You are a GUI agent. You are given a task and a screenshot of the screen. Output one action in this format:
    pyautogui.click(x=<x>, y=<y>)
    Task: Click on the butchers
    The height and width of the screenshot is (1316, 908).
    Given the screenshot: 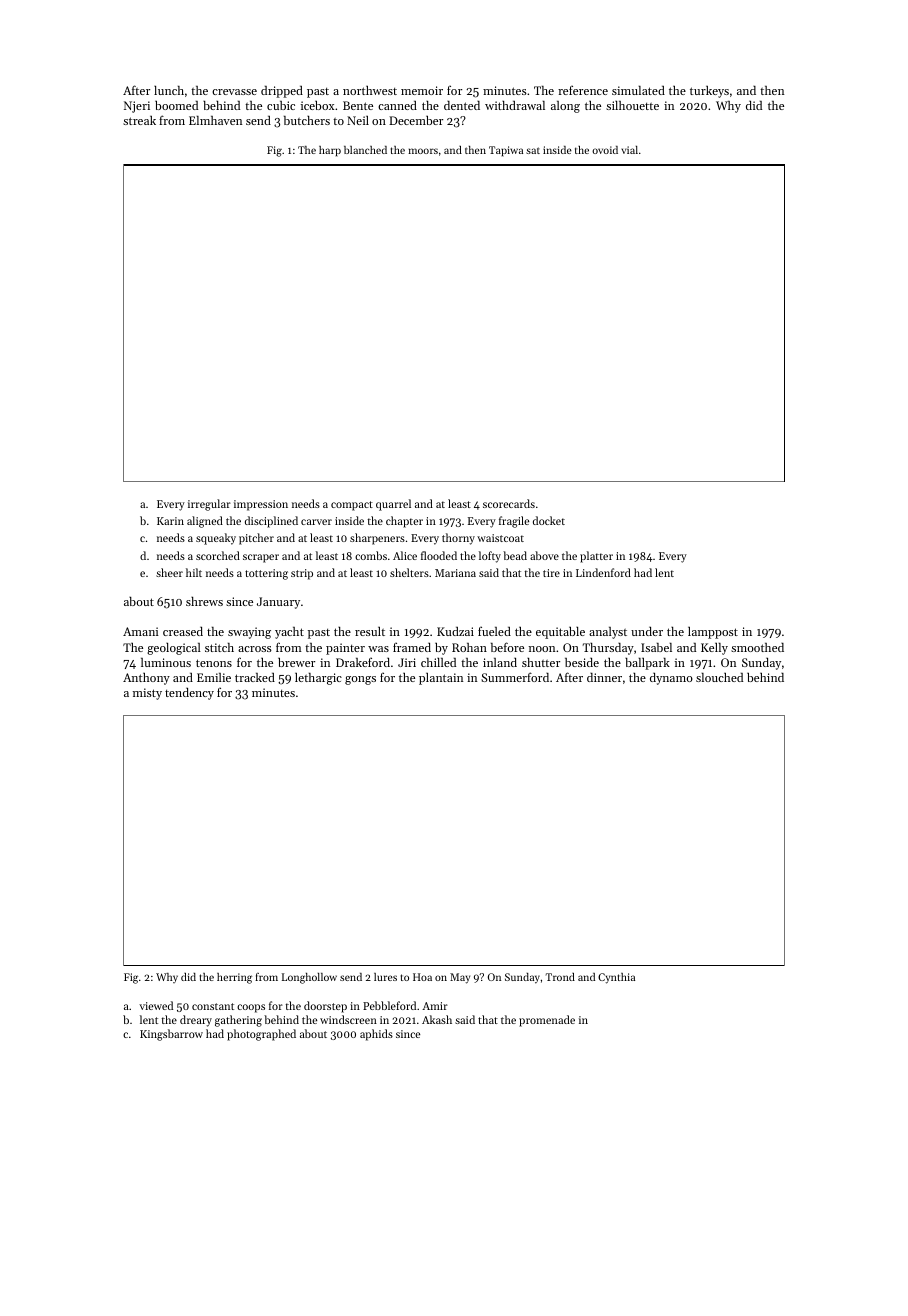 What is the action you would take?
    pyautogui.click(x=307, y=120)
